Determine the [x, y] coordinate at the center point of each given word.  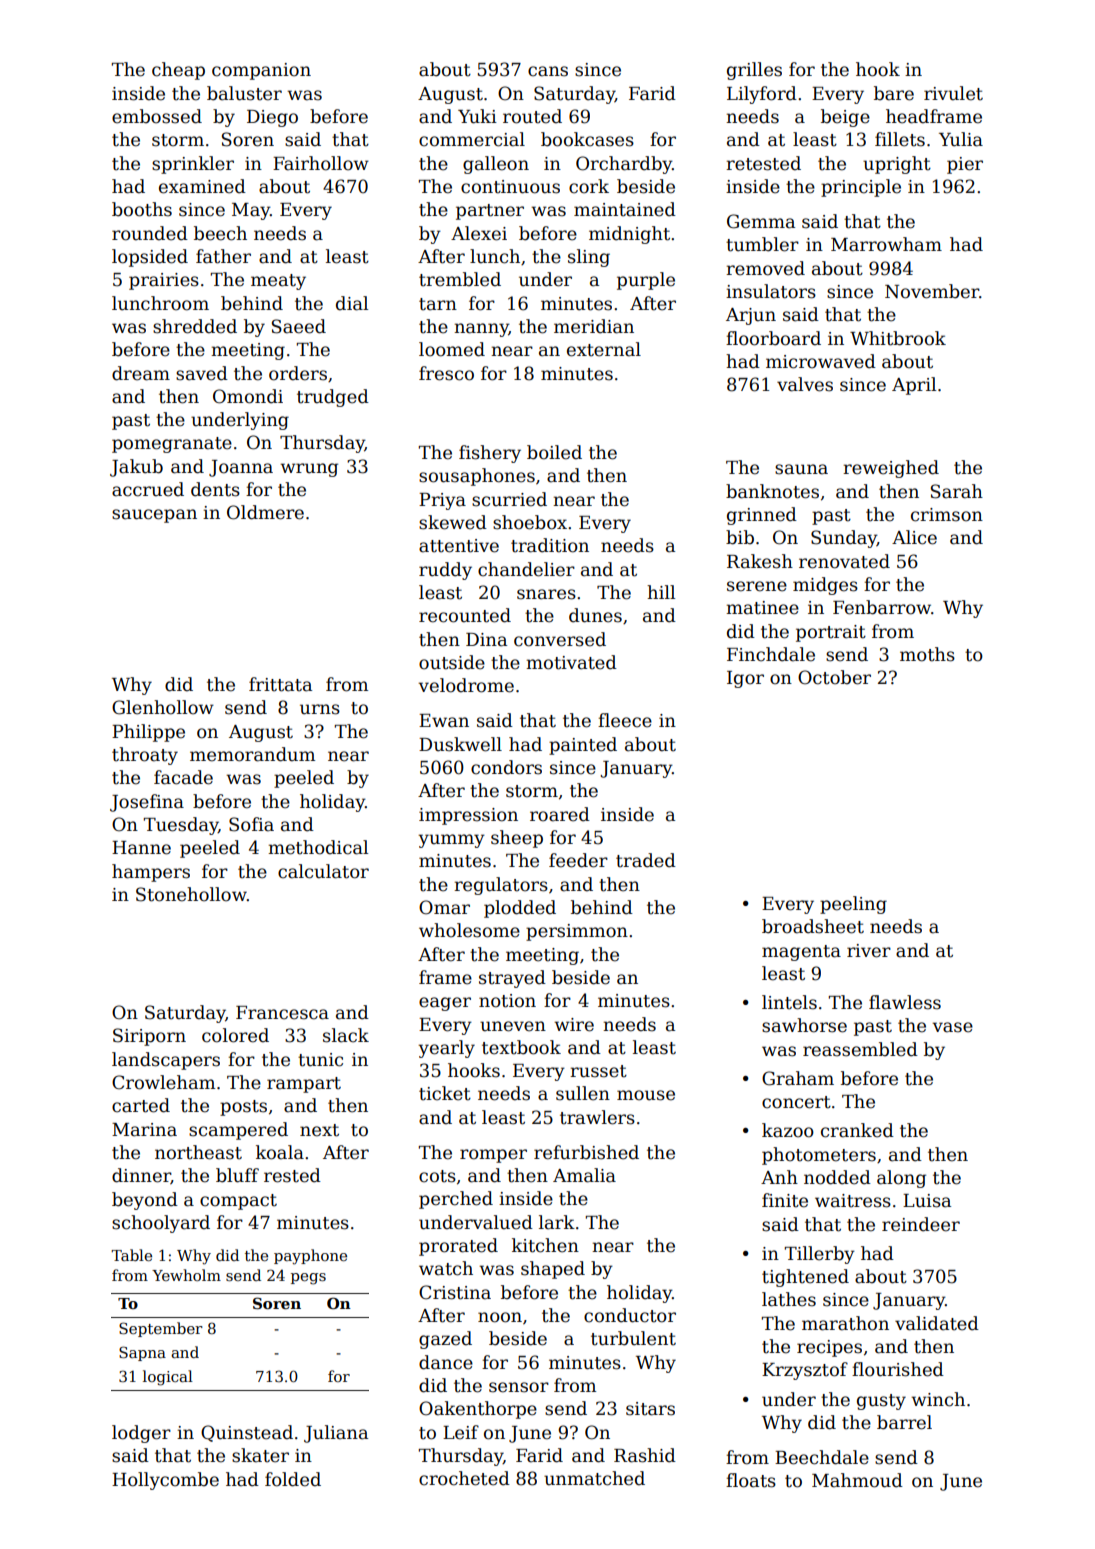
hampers [151, 873]
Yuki [477, 116]
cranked [857, 1130]
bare [894, 93]
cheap [178, 71]
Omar [444, 907]
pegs [308, 1279]
